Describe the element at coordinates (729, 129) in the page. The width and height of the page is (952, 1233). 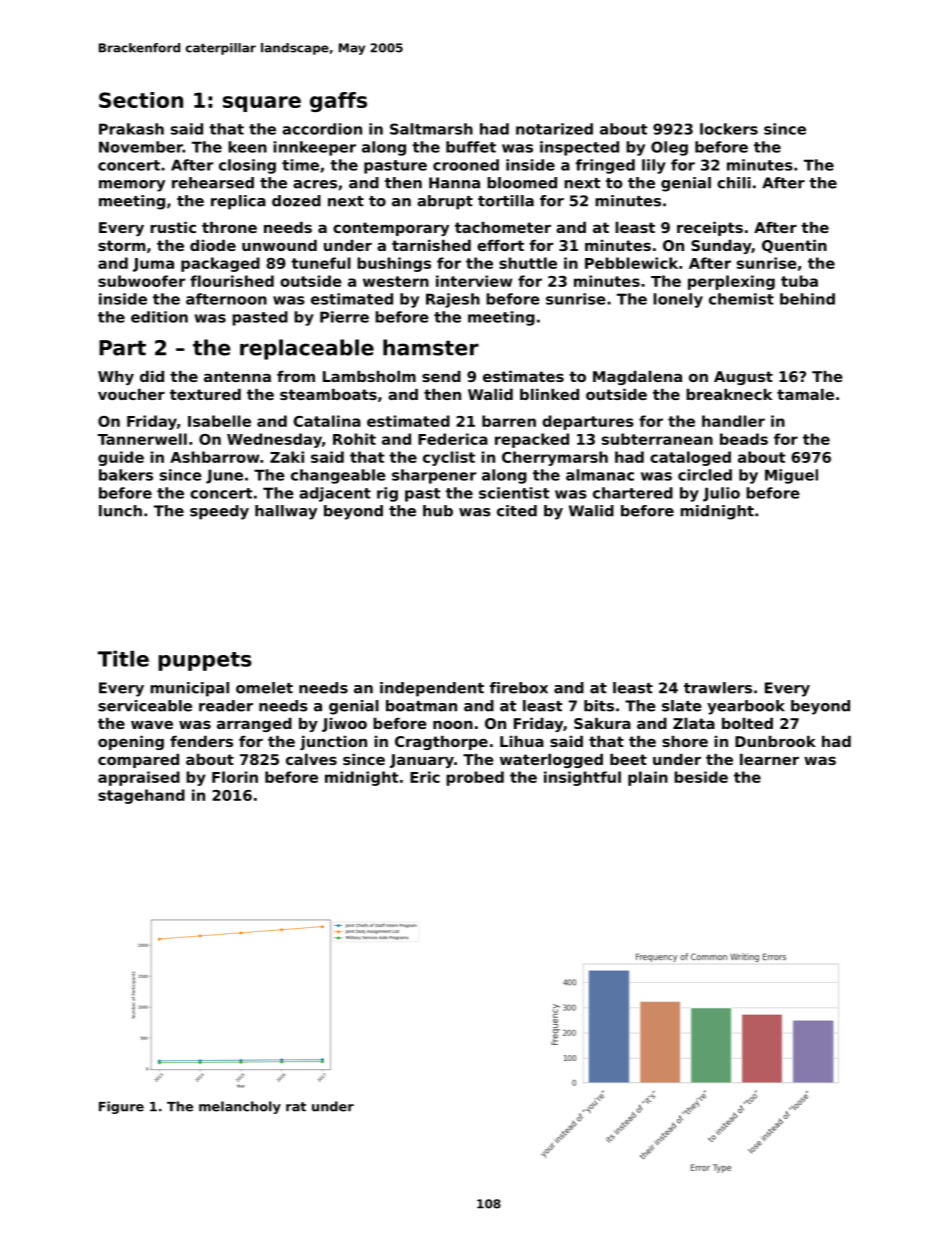
I see `lockers` at that location.
